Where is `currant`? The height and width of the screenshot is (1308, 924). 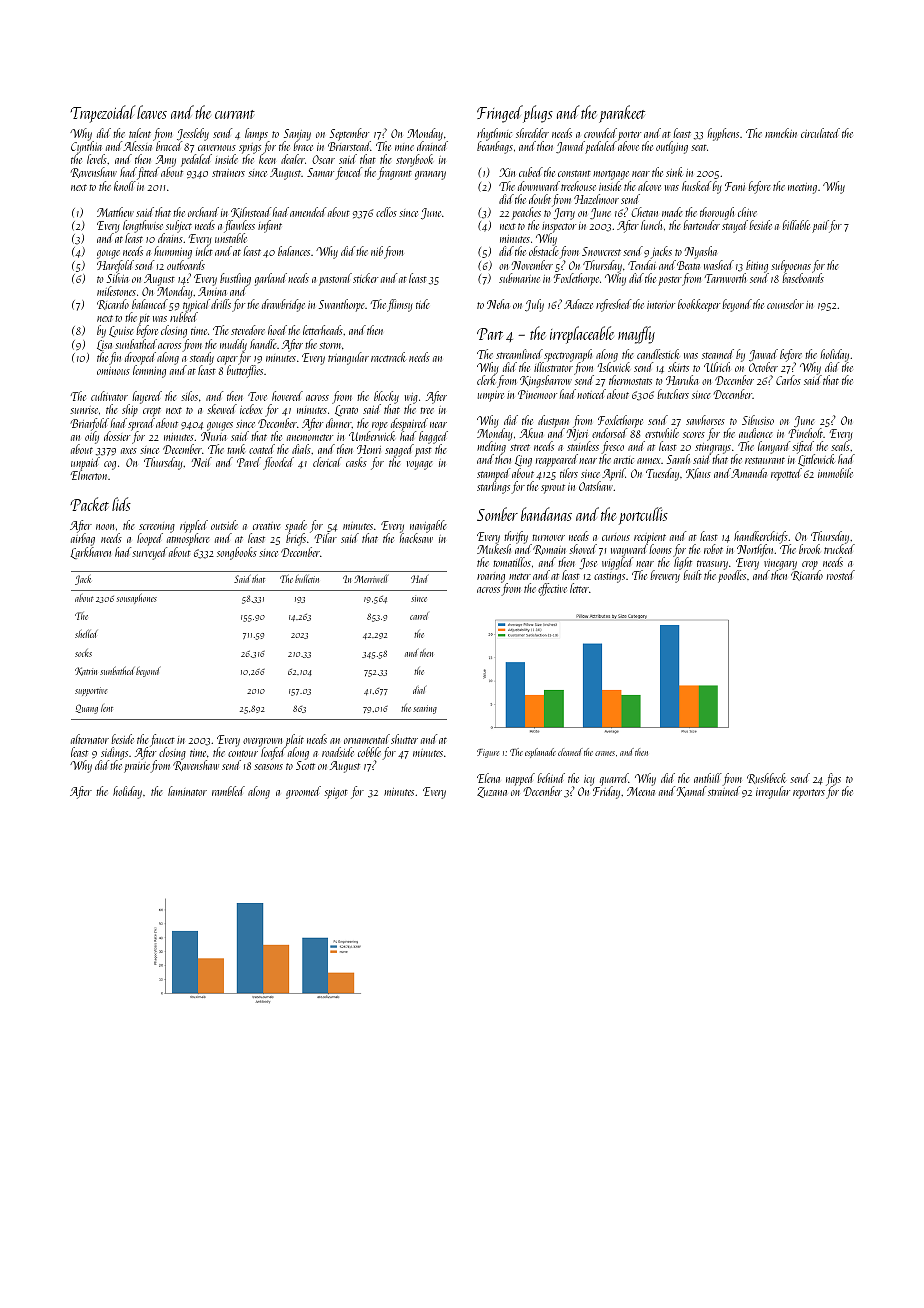
currant is located at coordinates (235, 114).
